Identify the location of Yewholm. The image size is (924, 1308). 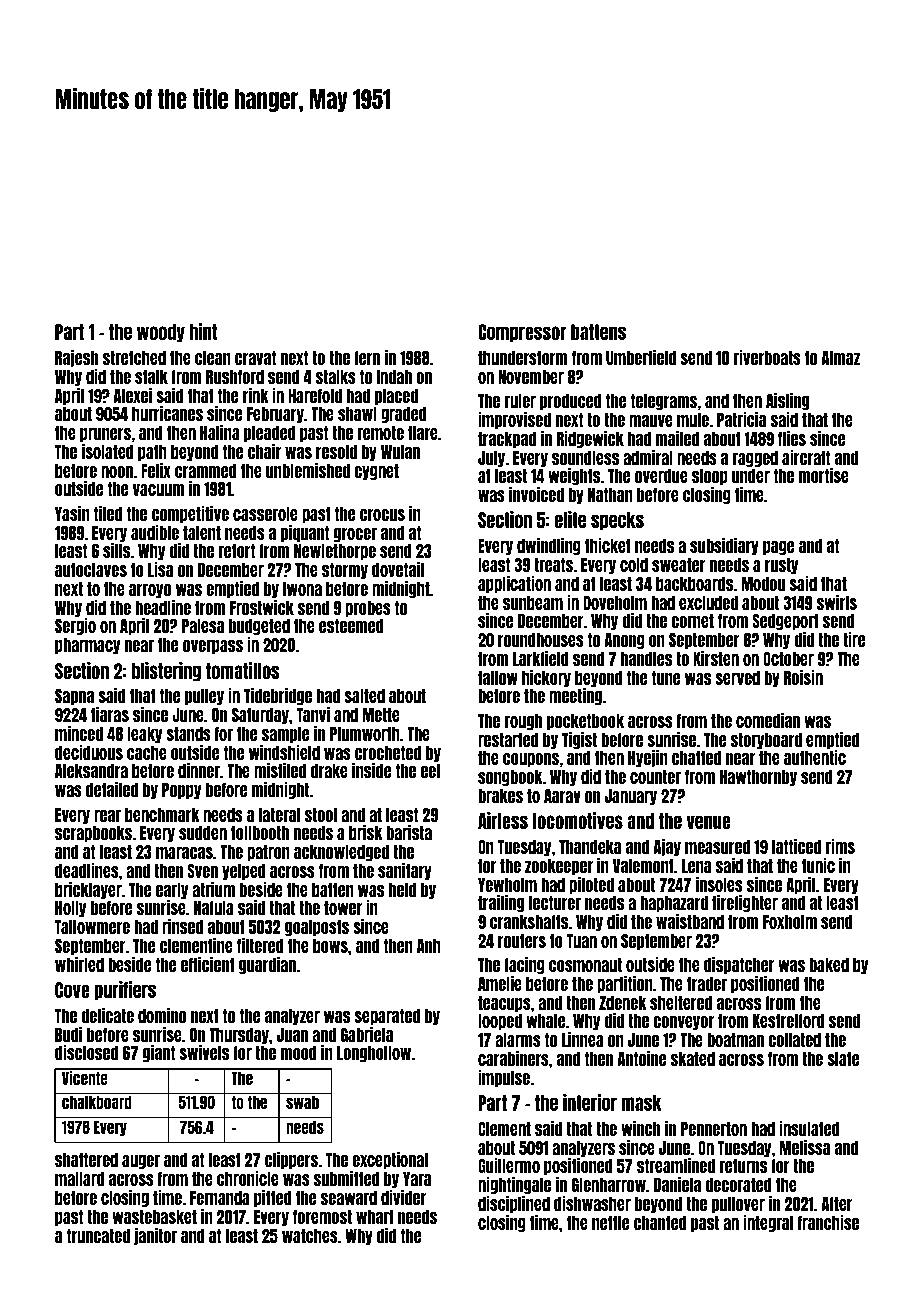
(507, 885).
